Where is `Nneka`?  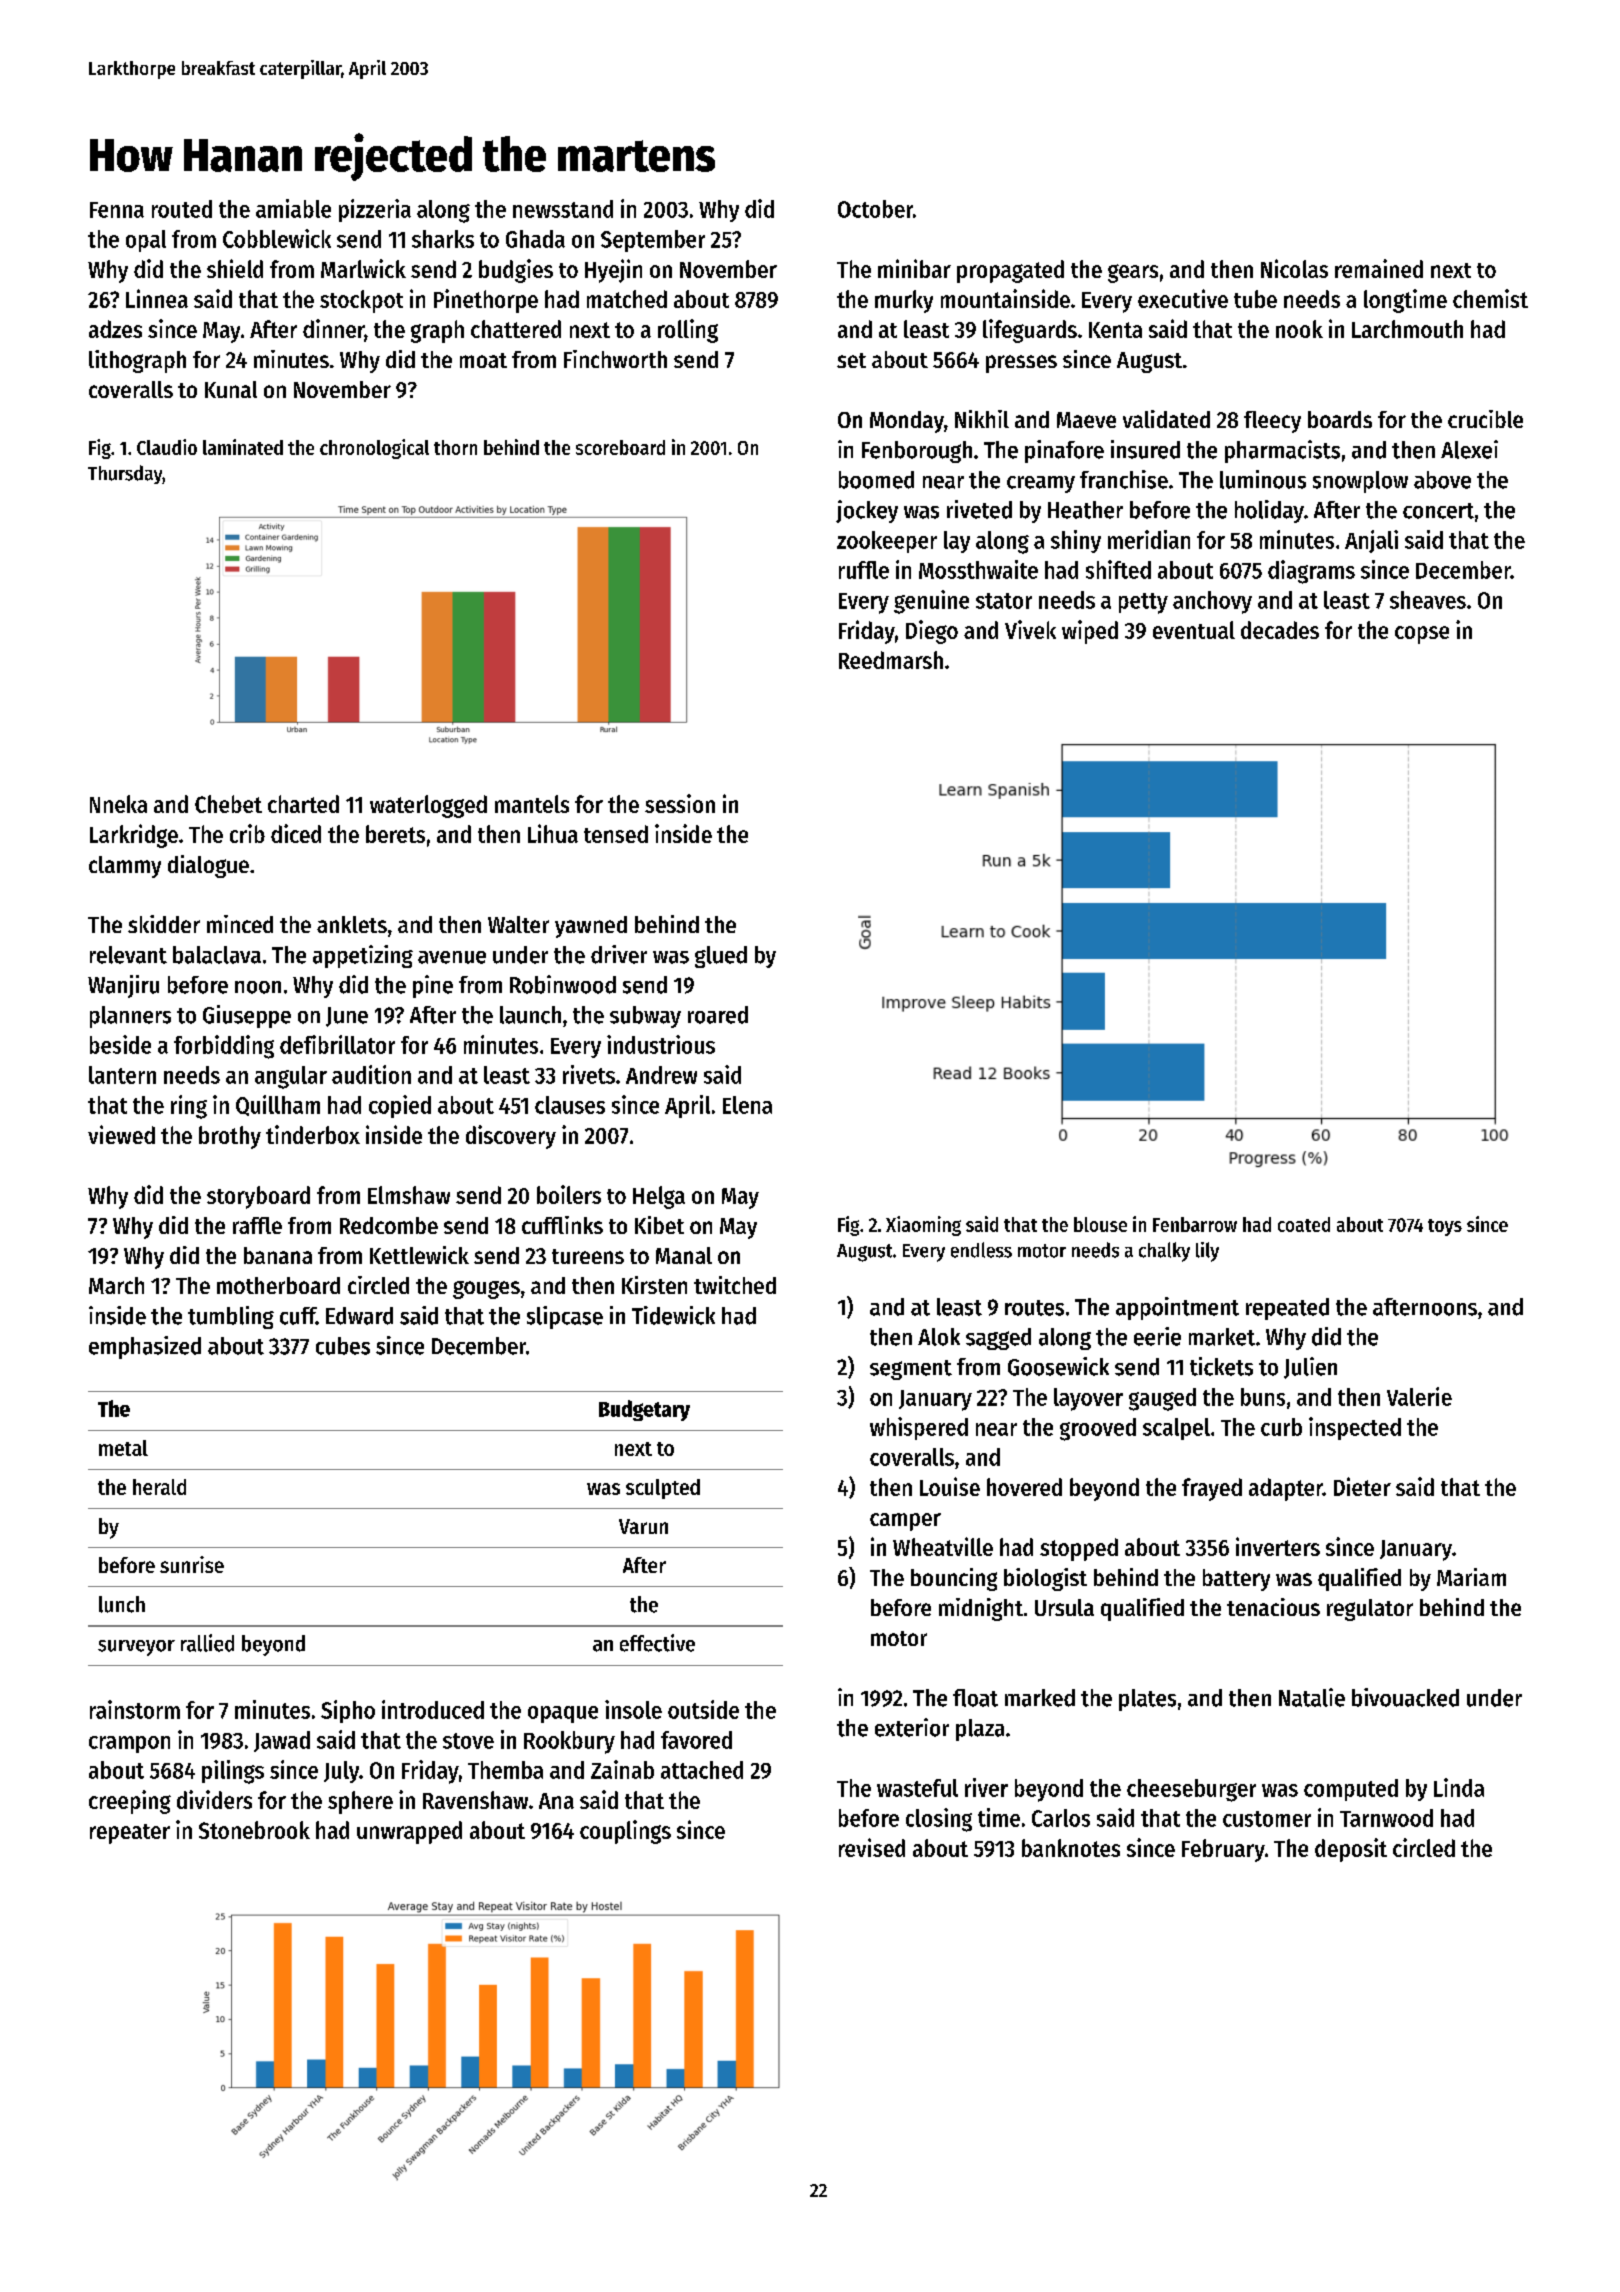 Nneka is located at coordinates (118, 804).
